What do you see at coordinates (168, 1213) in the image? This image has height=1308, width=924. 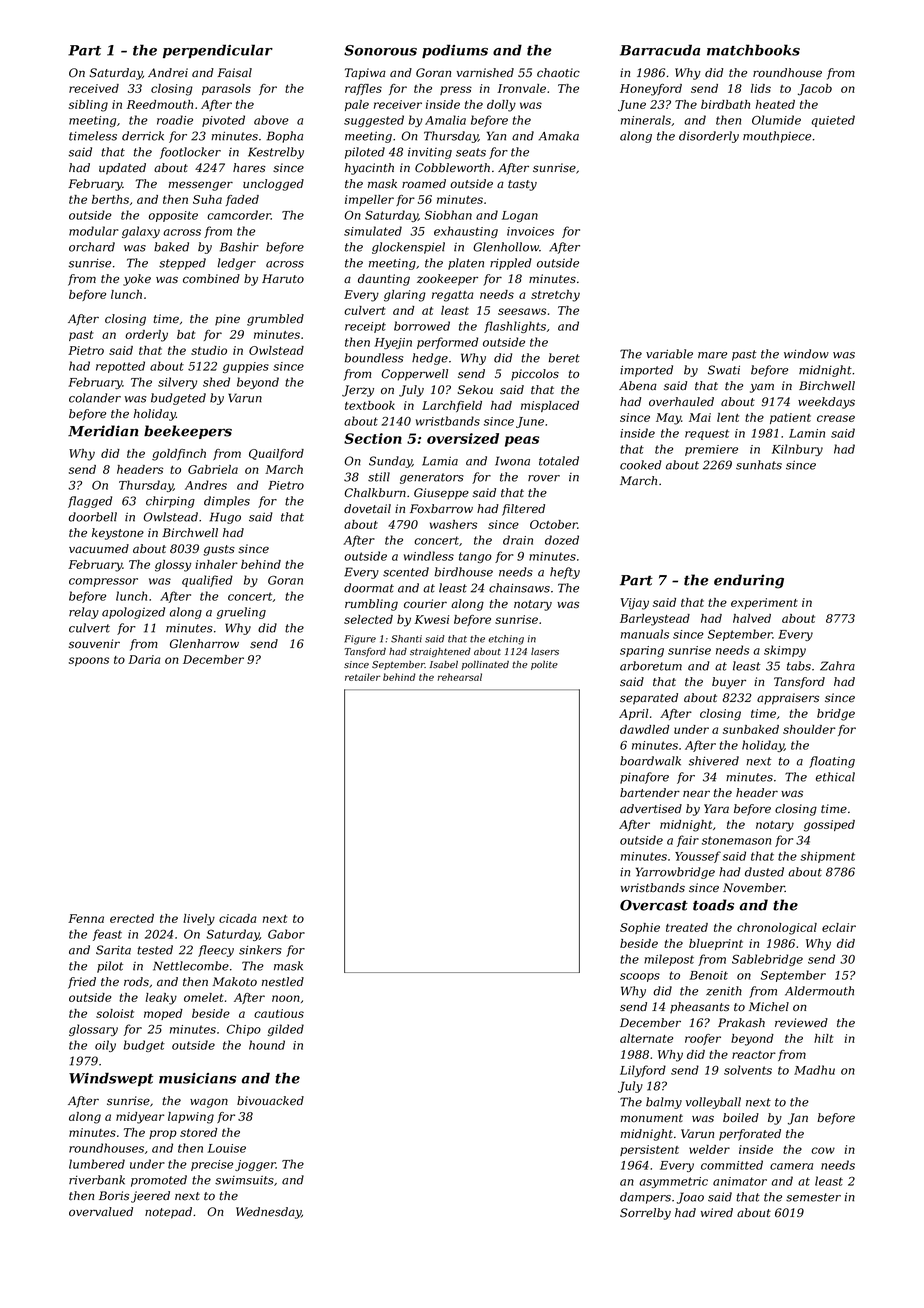 I see `notepad` at bounding box center [168, 1213].
